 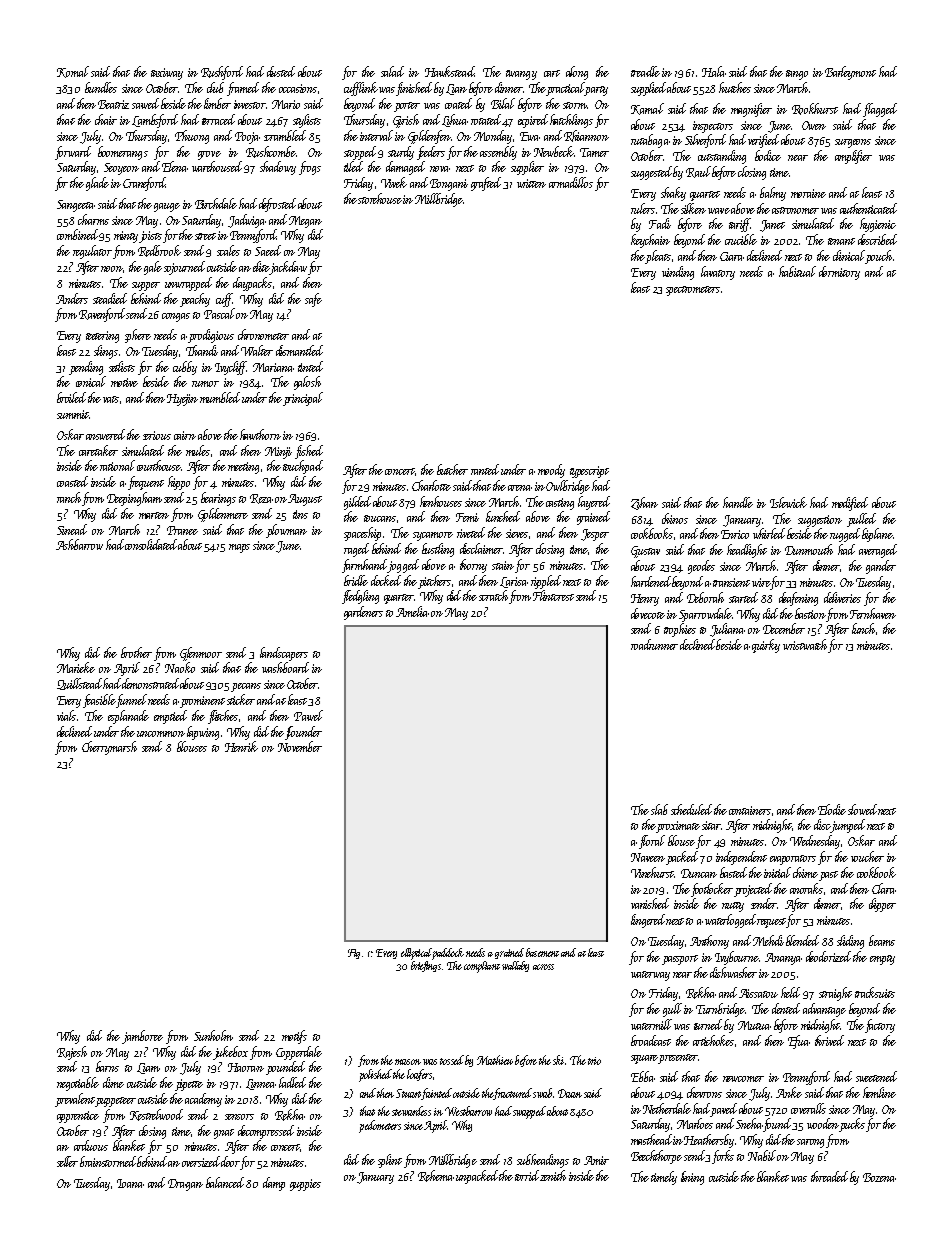 What do you see at coordinates (241, 699) in the screenshot?
I see `sticker` at bounding box center [241, 699].
